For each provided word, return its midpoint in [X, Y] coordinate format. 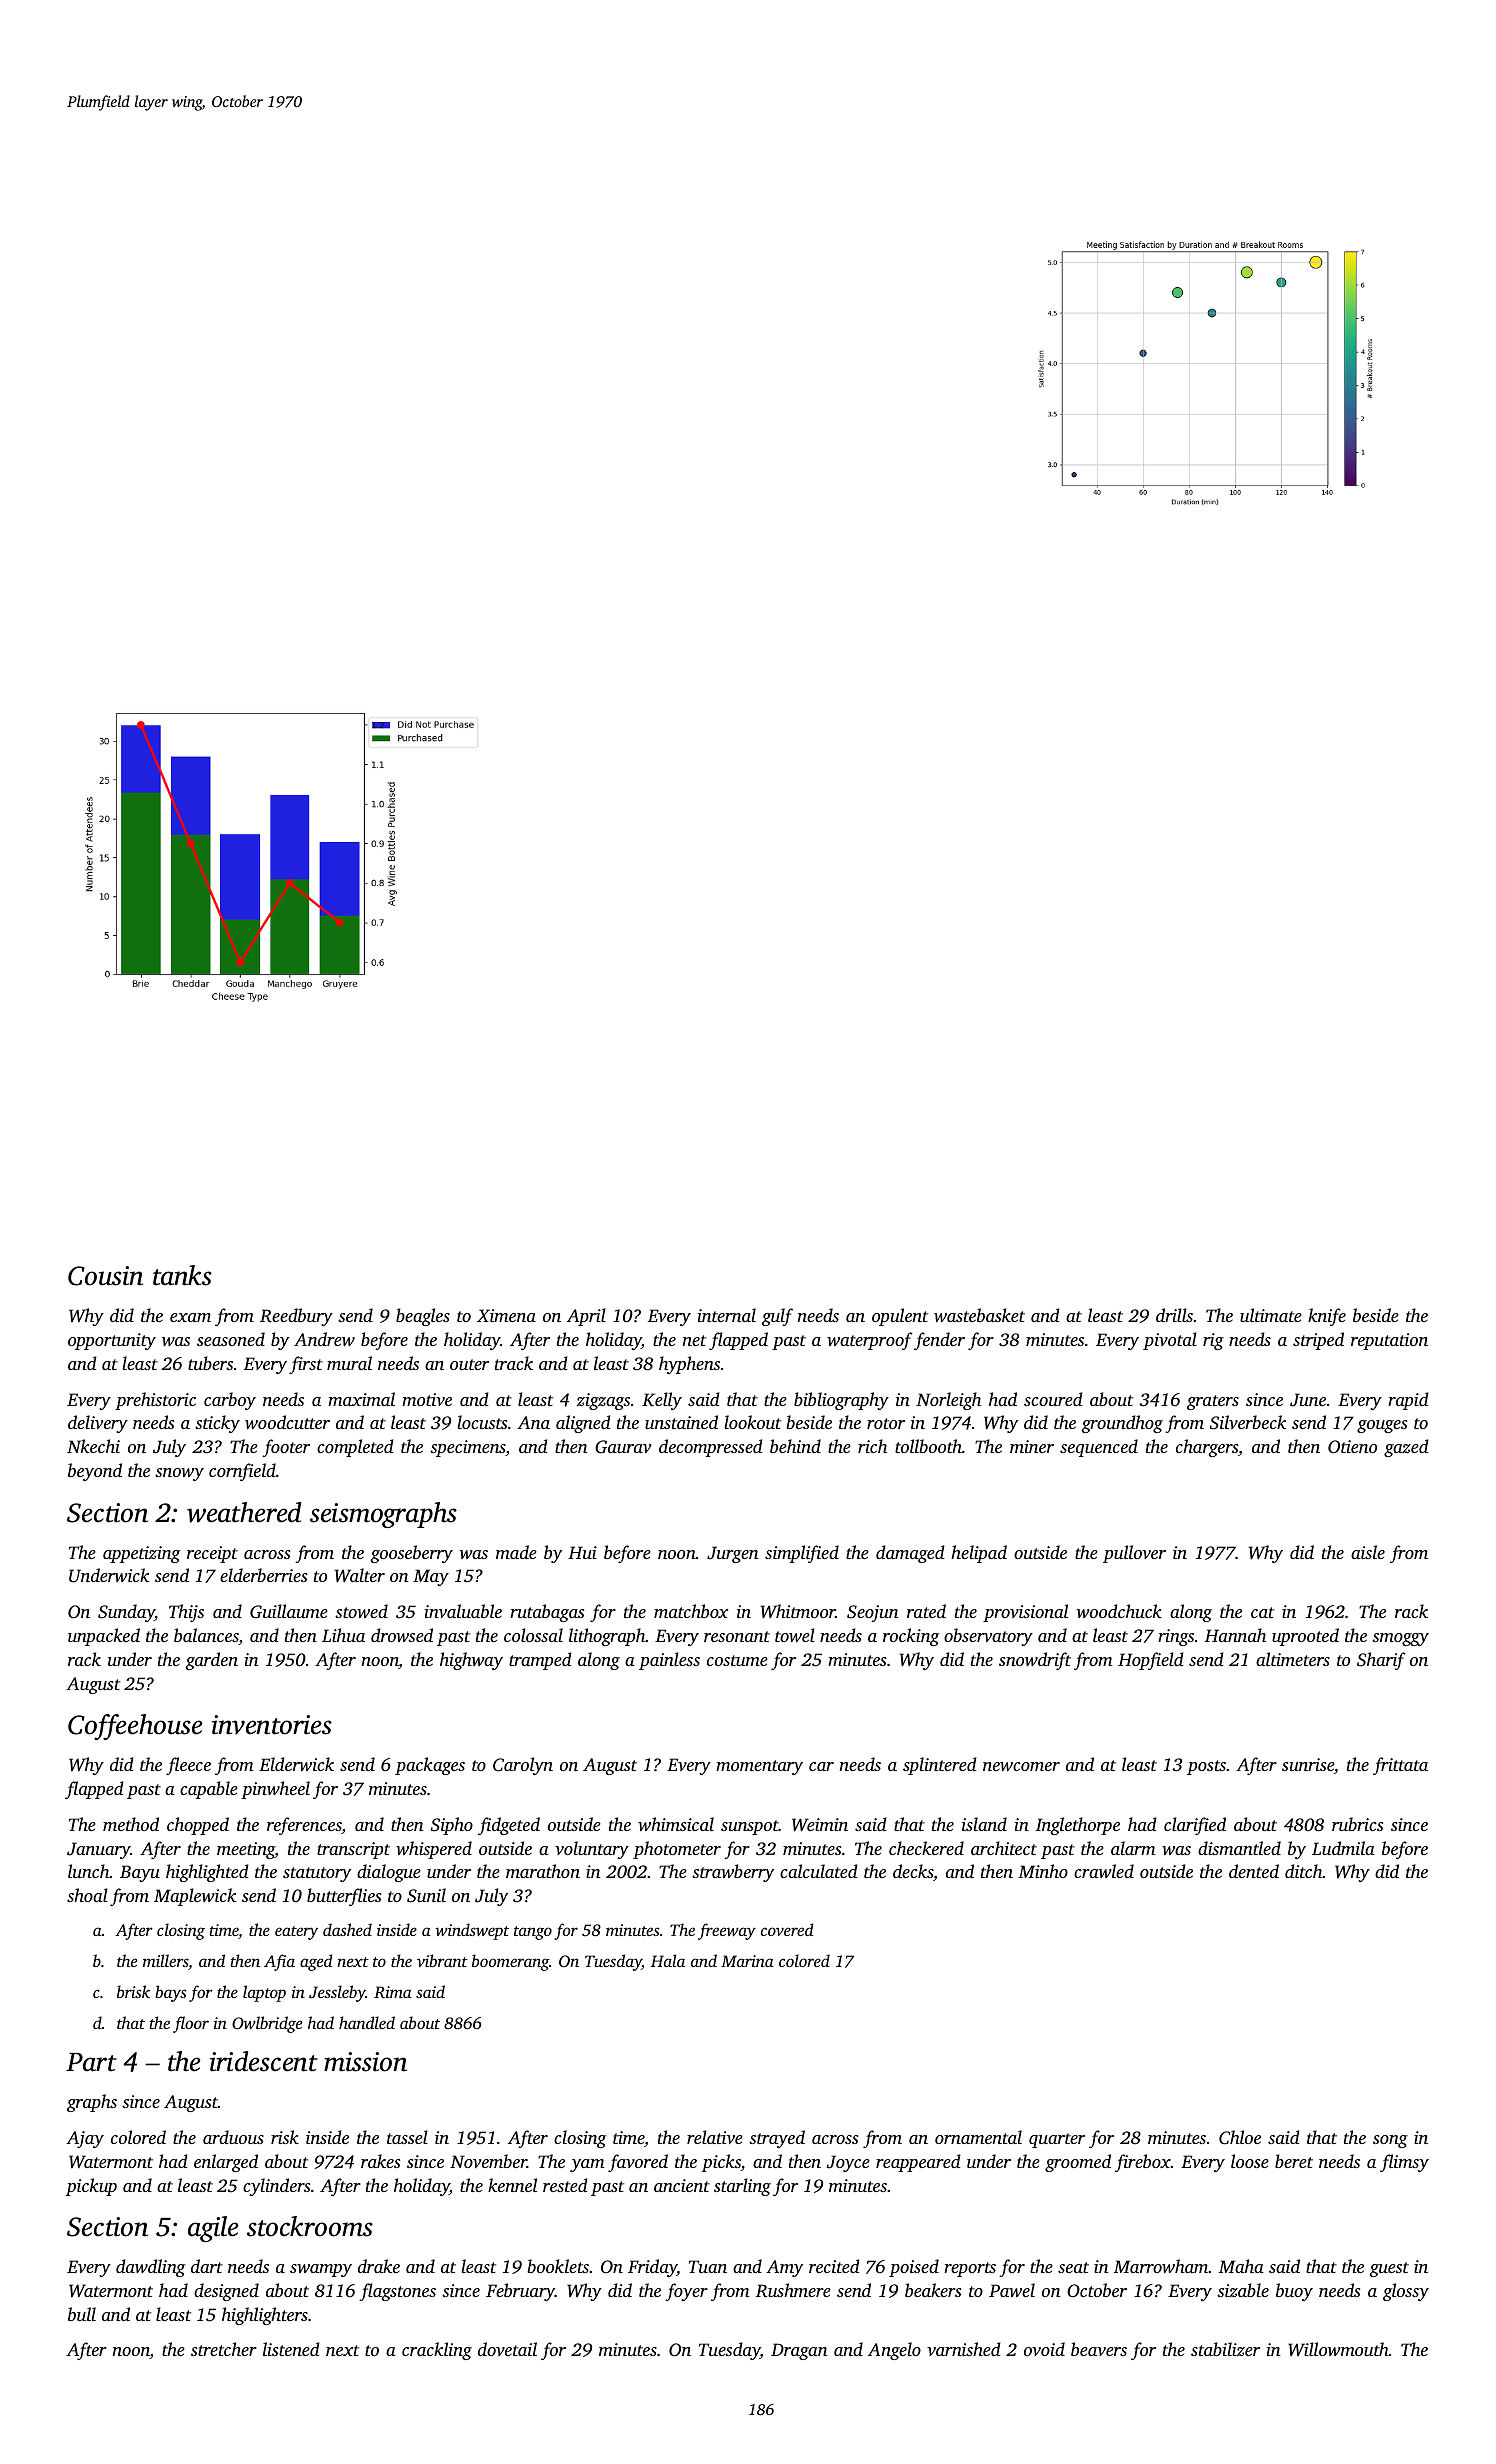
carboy [230, 1401]
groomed [1078, 2163]
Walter [360, 1575]
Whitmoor [798, 1611]
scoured [1053, 1399]
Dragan [799, 2351]
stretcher [224, 2349]
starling [742, 2187]
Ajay [85, 2139]
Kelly [662, 1401]
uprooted [1305, 1637]
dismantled [1239, 1848]
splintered [940, 1766]
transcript [353, 1850]
